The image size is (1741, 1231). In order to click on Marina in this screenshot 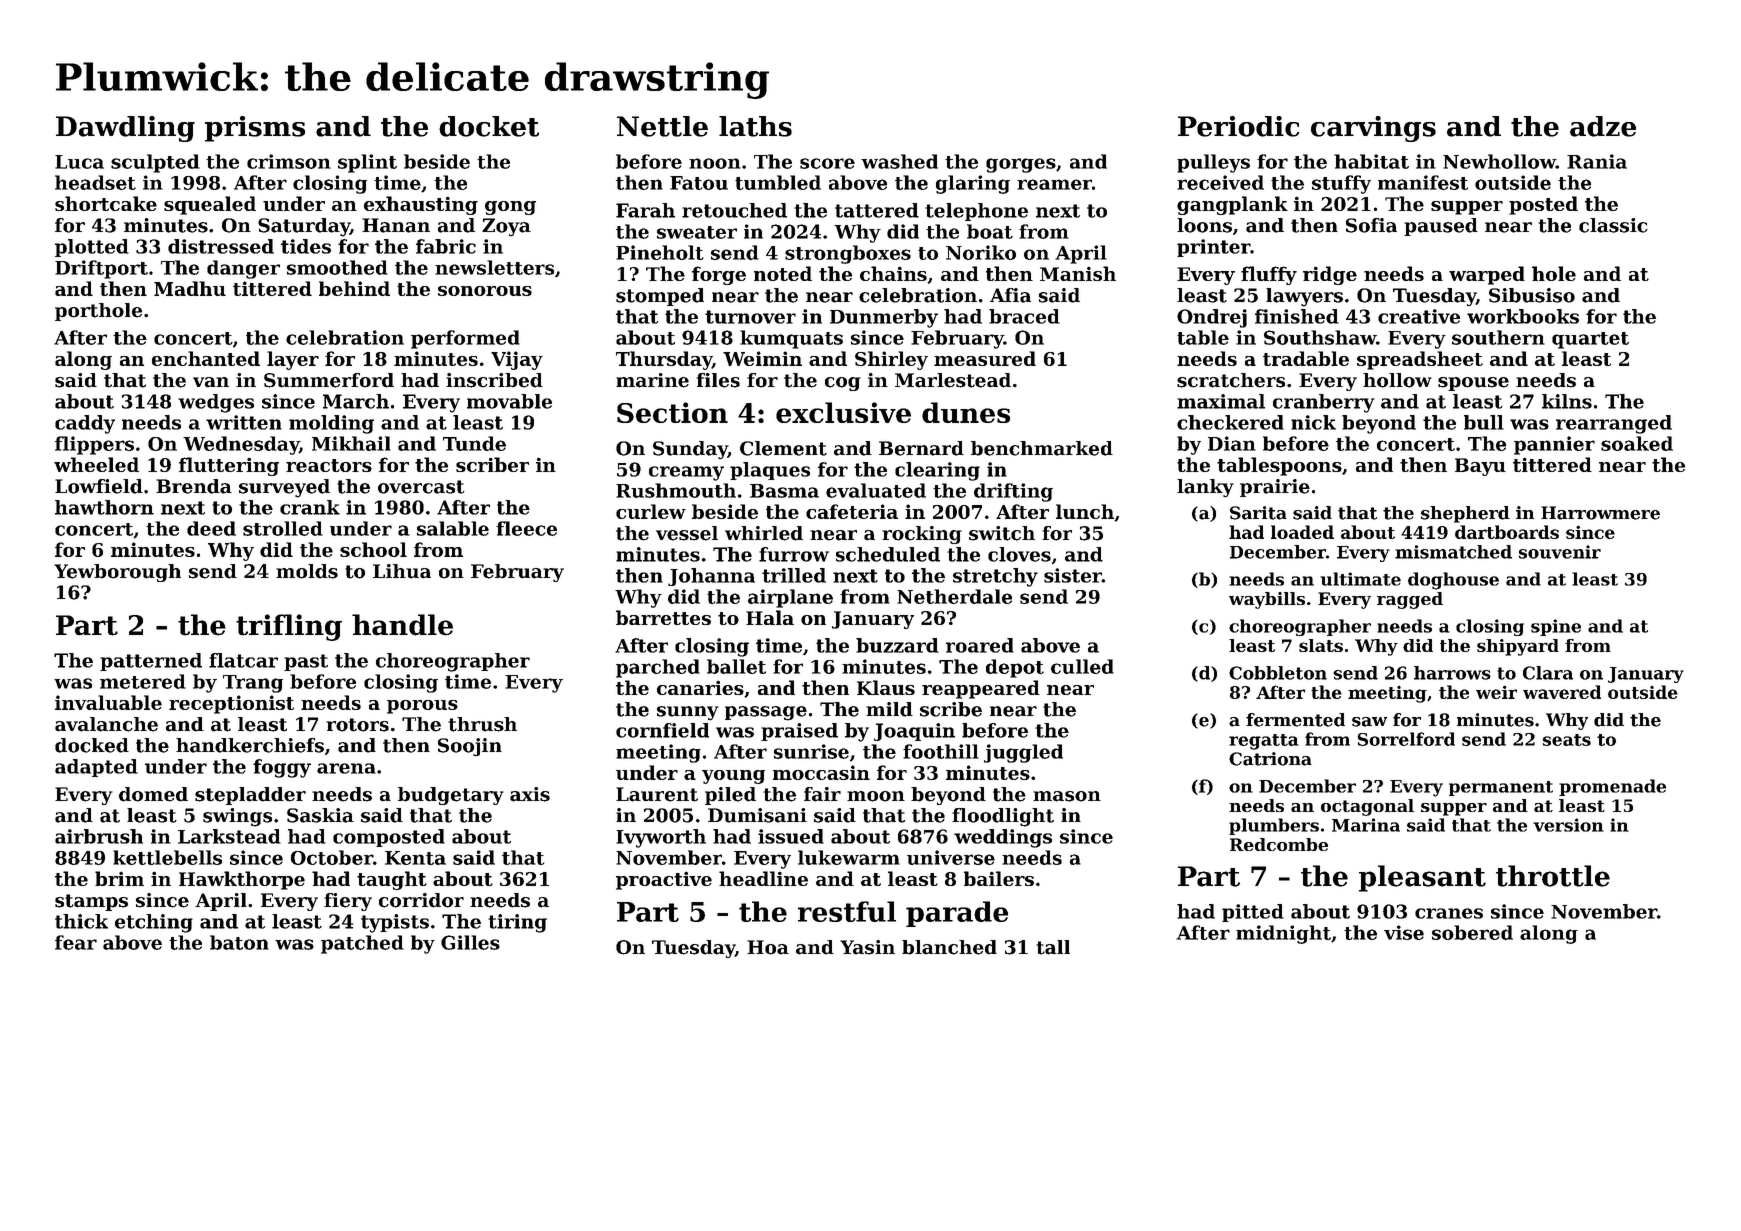, I will do `click(1366, 825)`.
